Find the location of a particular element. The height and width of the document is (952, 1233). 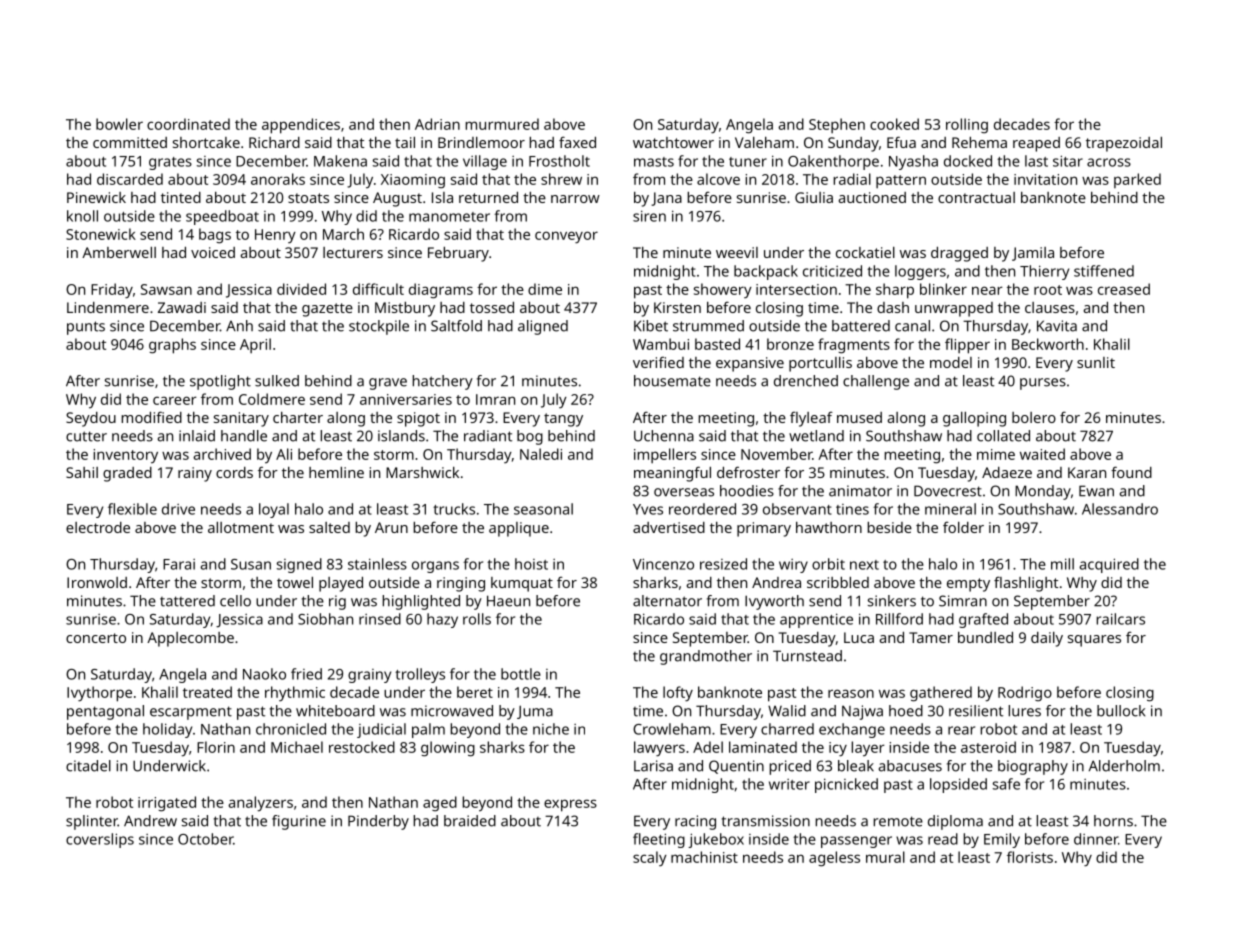

coordinated is located at coordinates (188, 124).
